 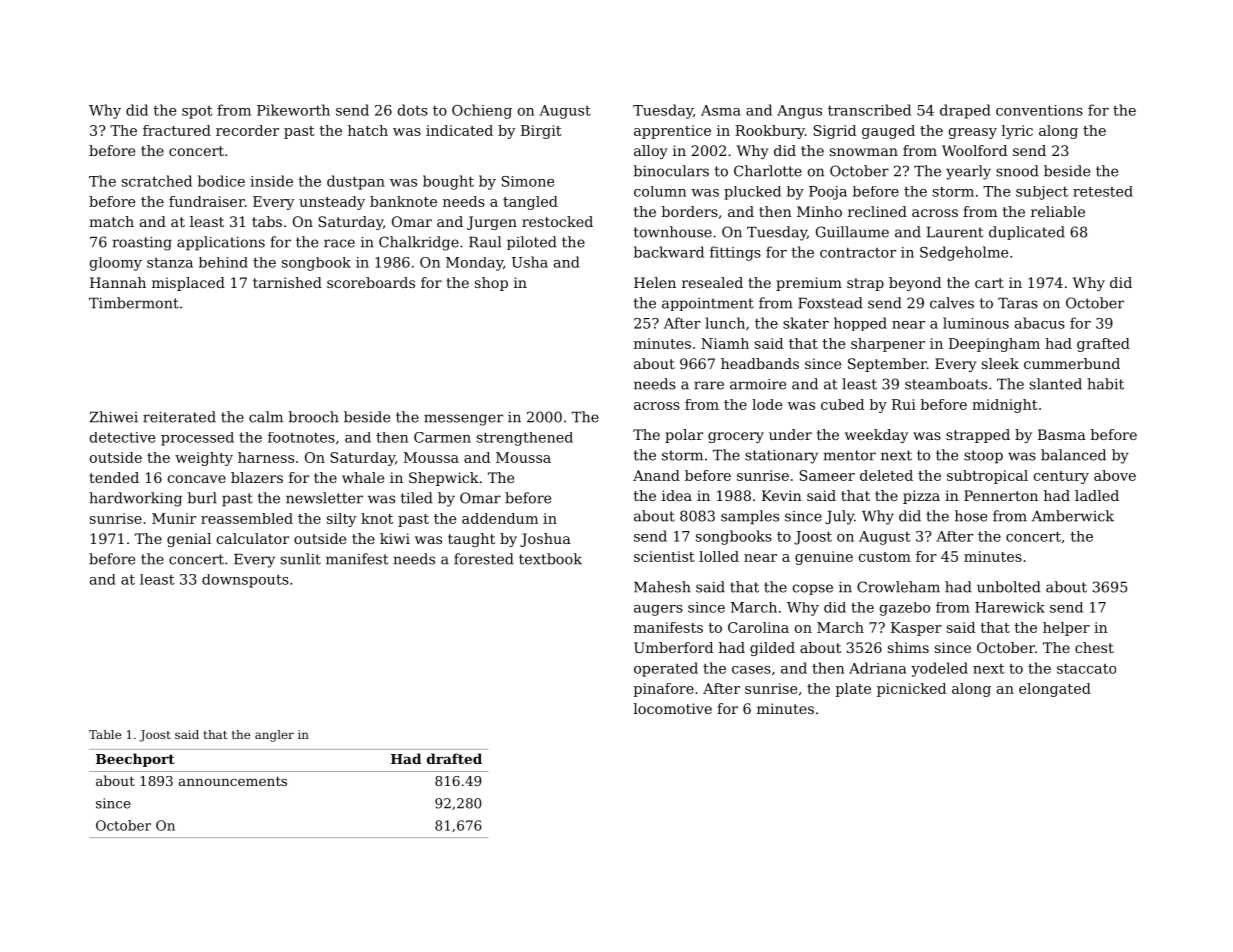 I want to click on apprentice, so click(x=672, y=132).
